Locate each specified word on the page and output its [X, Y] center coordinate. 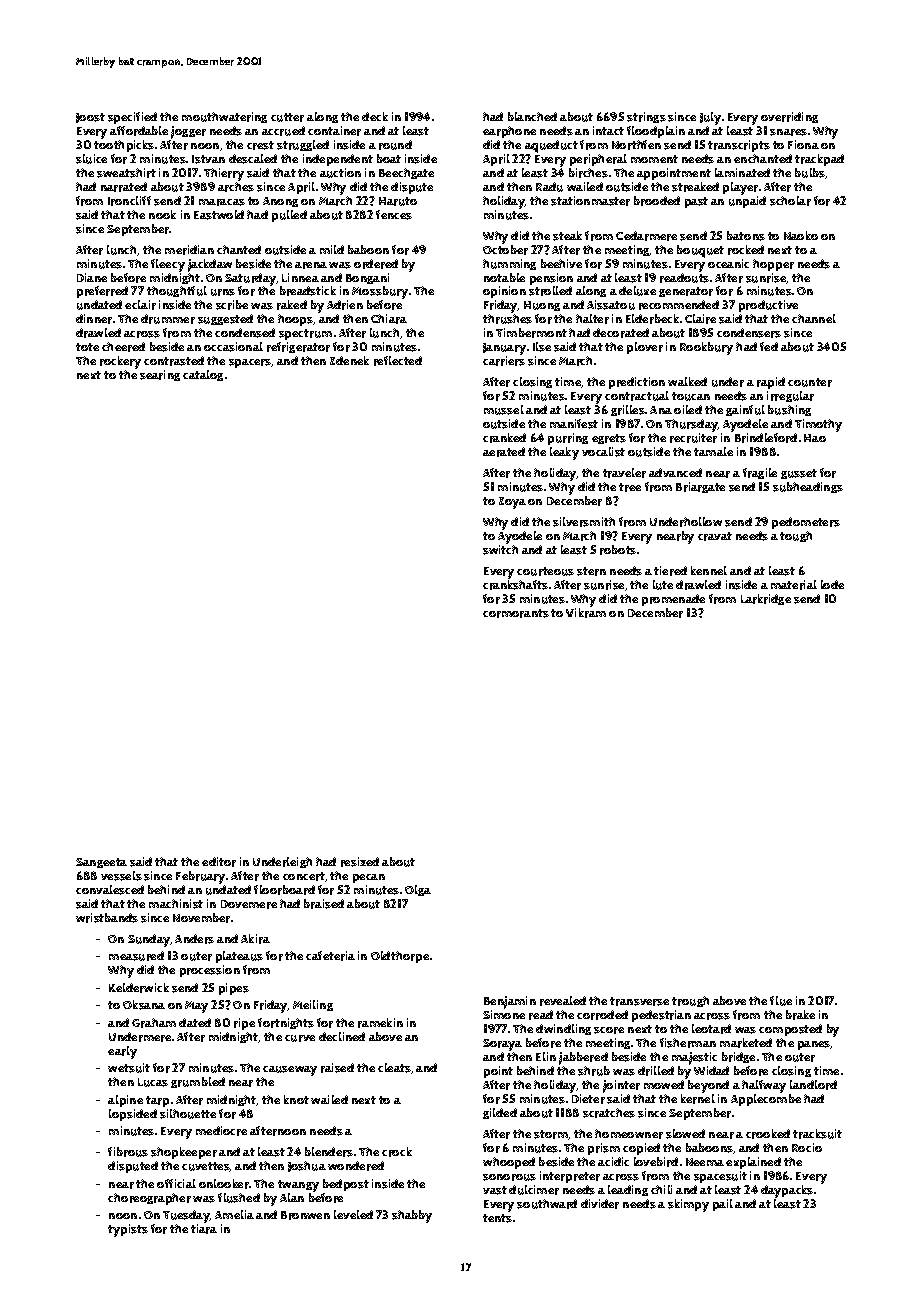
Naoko [801, 235]
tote [87, 347]
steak [567, 236]
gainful [745, 410]
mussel [504, 410]
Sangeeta [101, 863]
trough [690, 1001]
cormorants [516, 613]
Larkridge [766, 599]
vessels [121, 876]
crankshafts [515, 585]
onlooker [224, 1184]
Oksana [144, 1005]
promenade [673, 600]
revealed [563, 1001]
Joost [90, 118]
